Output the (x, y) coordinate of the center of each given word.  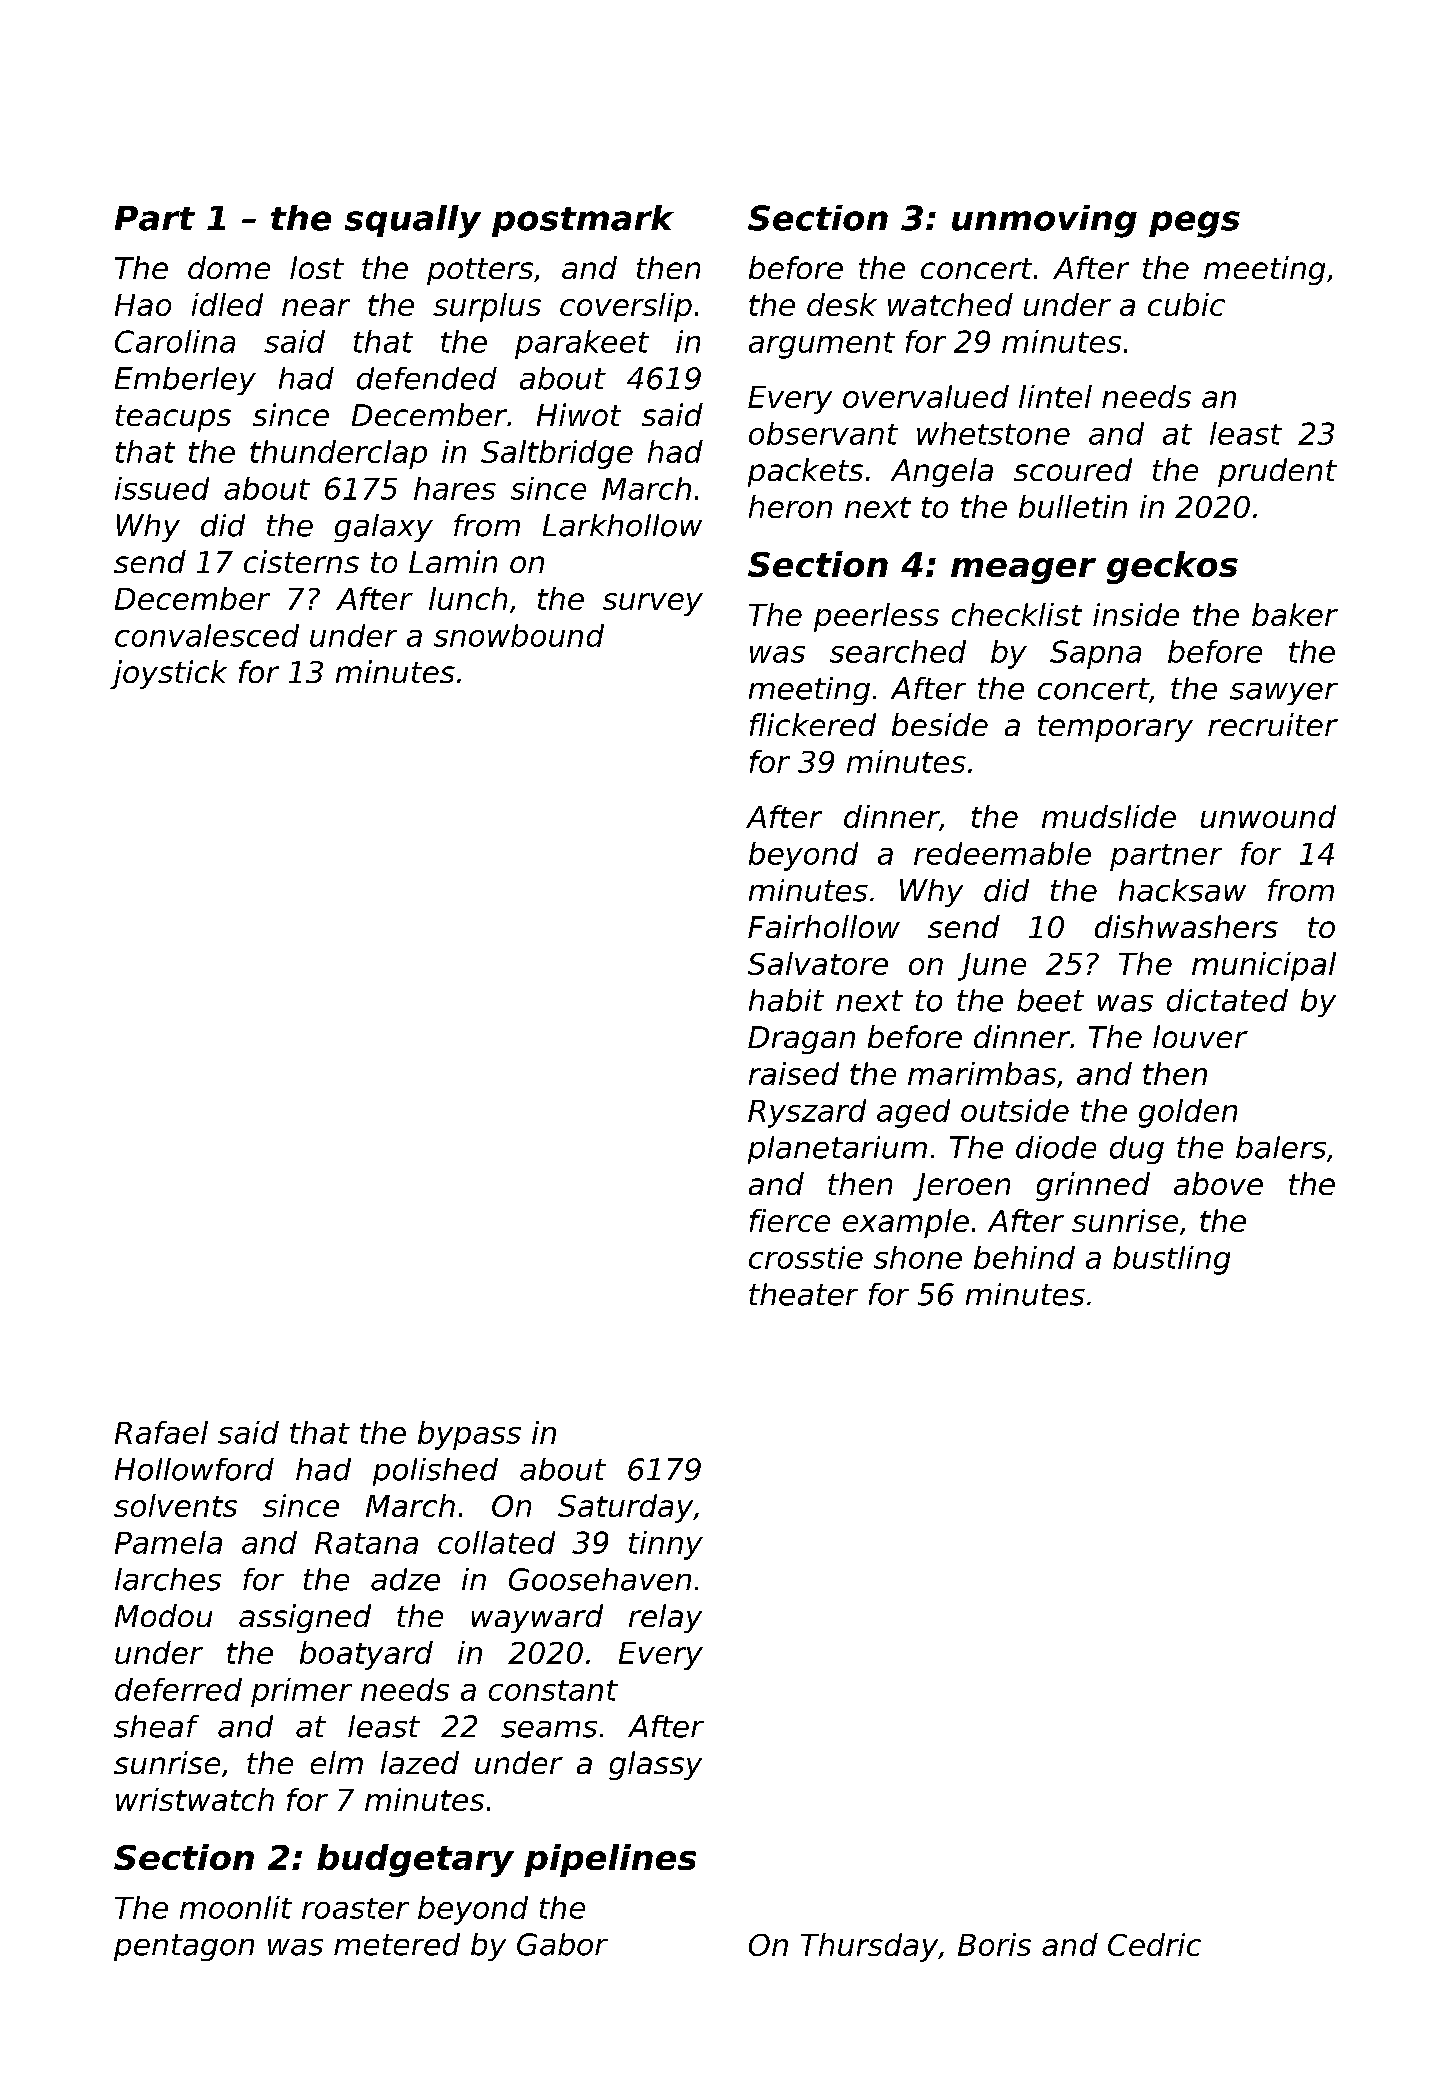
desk (842, 304)
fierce (790, 1220)
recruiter (1273, 724)
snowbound (519, 635)
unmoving (1044, 221)
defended (427, 378)
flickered (813, 724)
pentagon (184, 1947)
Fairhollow (824, 926)
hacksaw (1182, 890)
